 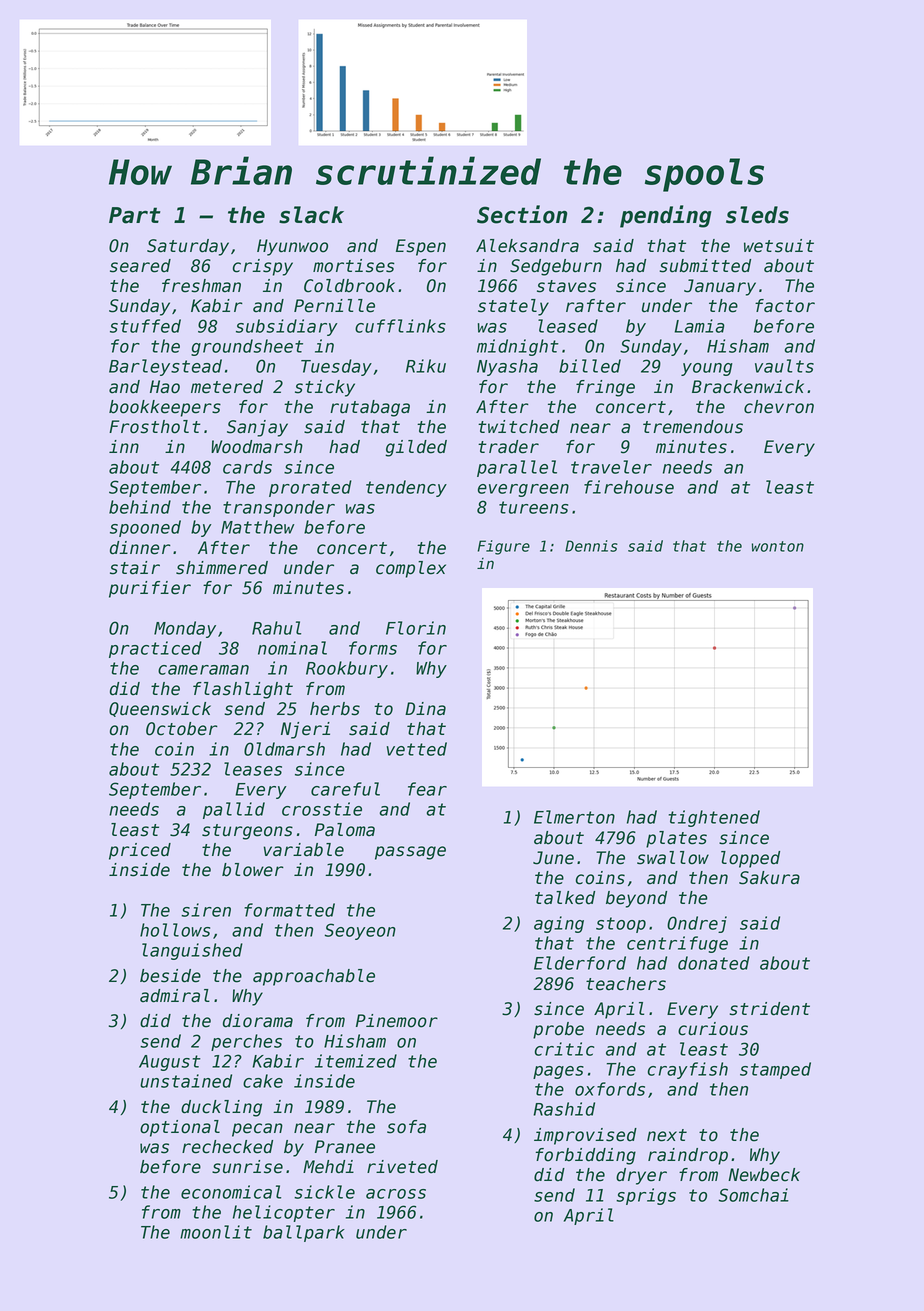 What do you see at coordinates (150, 589) in the page?
I see `purifier` at bounding box center [150, 589].
